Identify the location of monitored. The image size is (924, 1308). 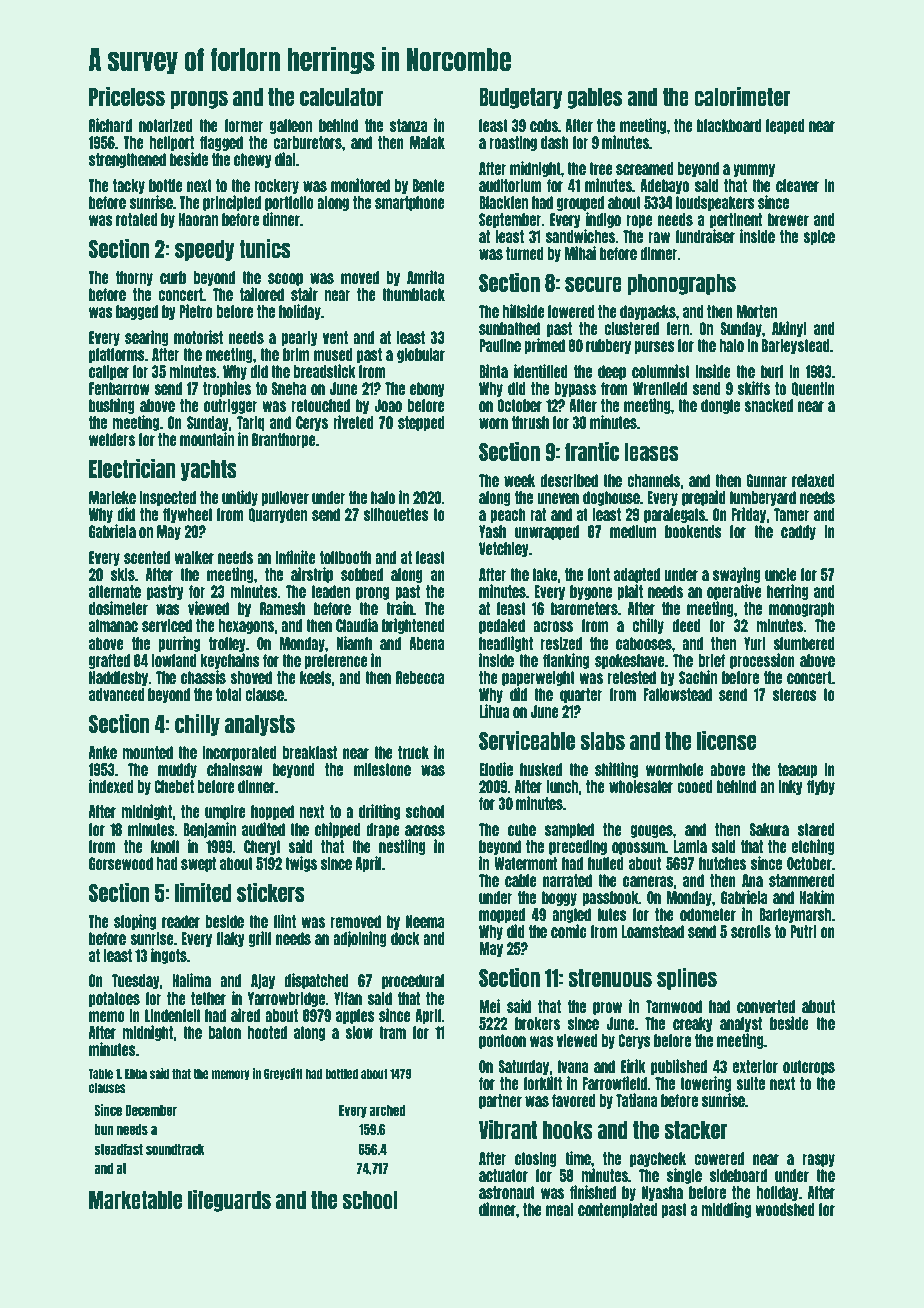
(360, 185).
